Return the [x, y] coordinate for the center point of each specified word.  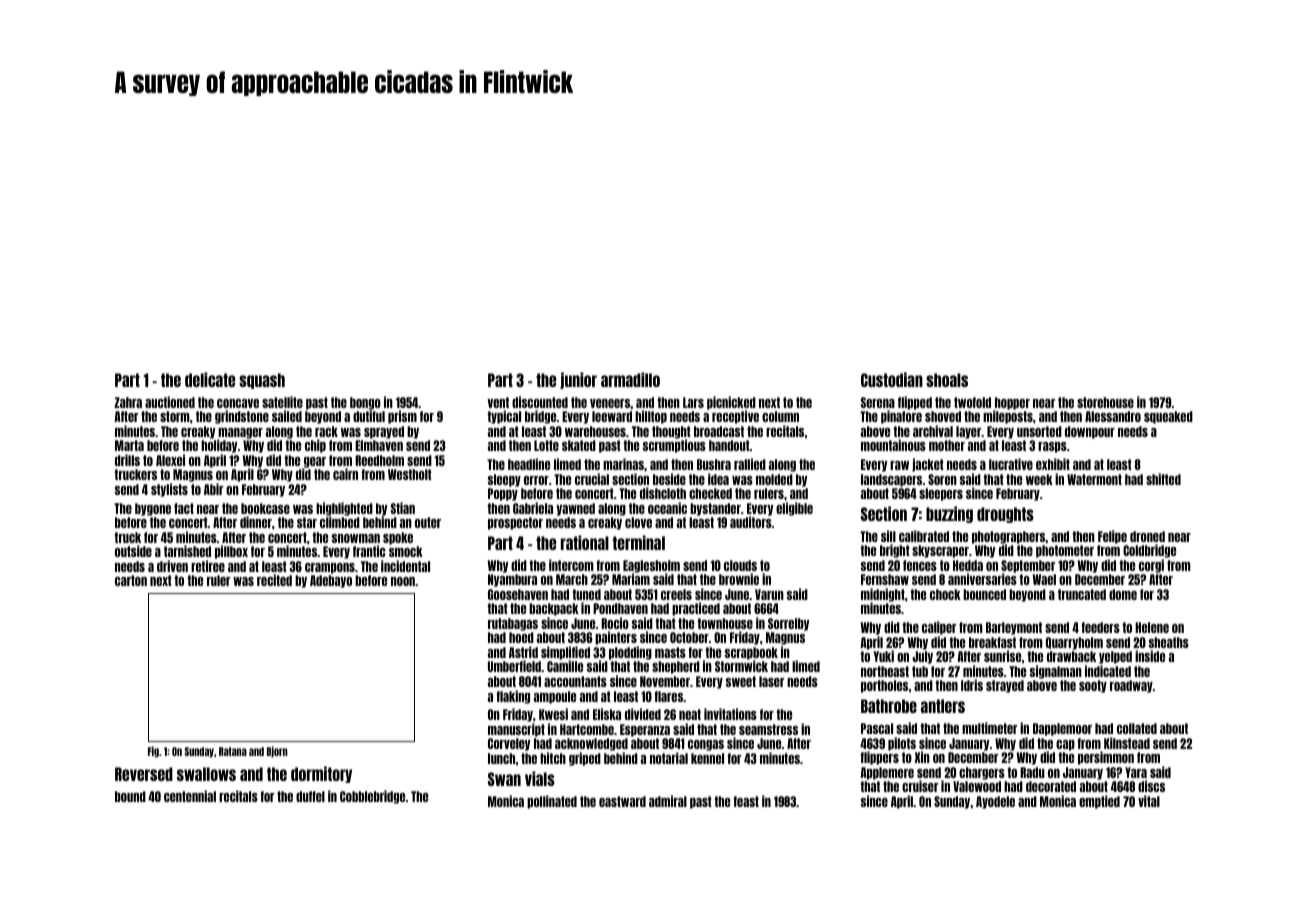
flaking [513, 697]
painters [616, 638]
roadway [1131, 686]
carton [131, 580]
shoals [947, 380]
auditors [751, 522]
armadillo [630, 379]
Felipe [1112, 537]
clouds [740, 565]
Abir [213, 489]
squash [262, 381]
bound [130, 796]
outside [133, 551]
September [1028, 567]
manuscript [516, 730]
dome [1123, 594]
